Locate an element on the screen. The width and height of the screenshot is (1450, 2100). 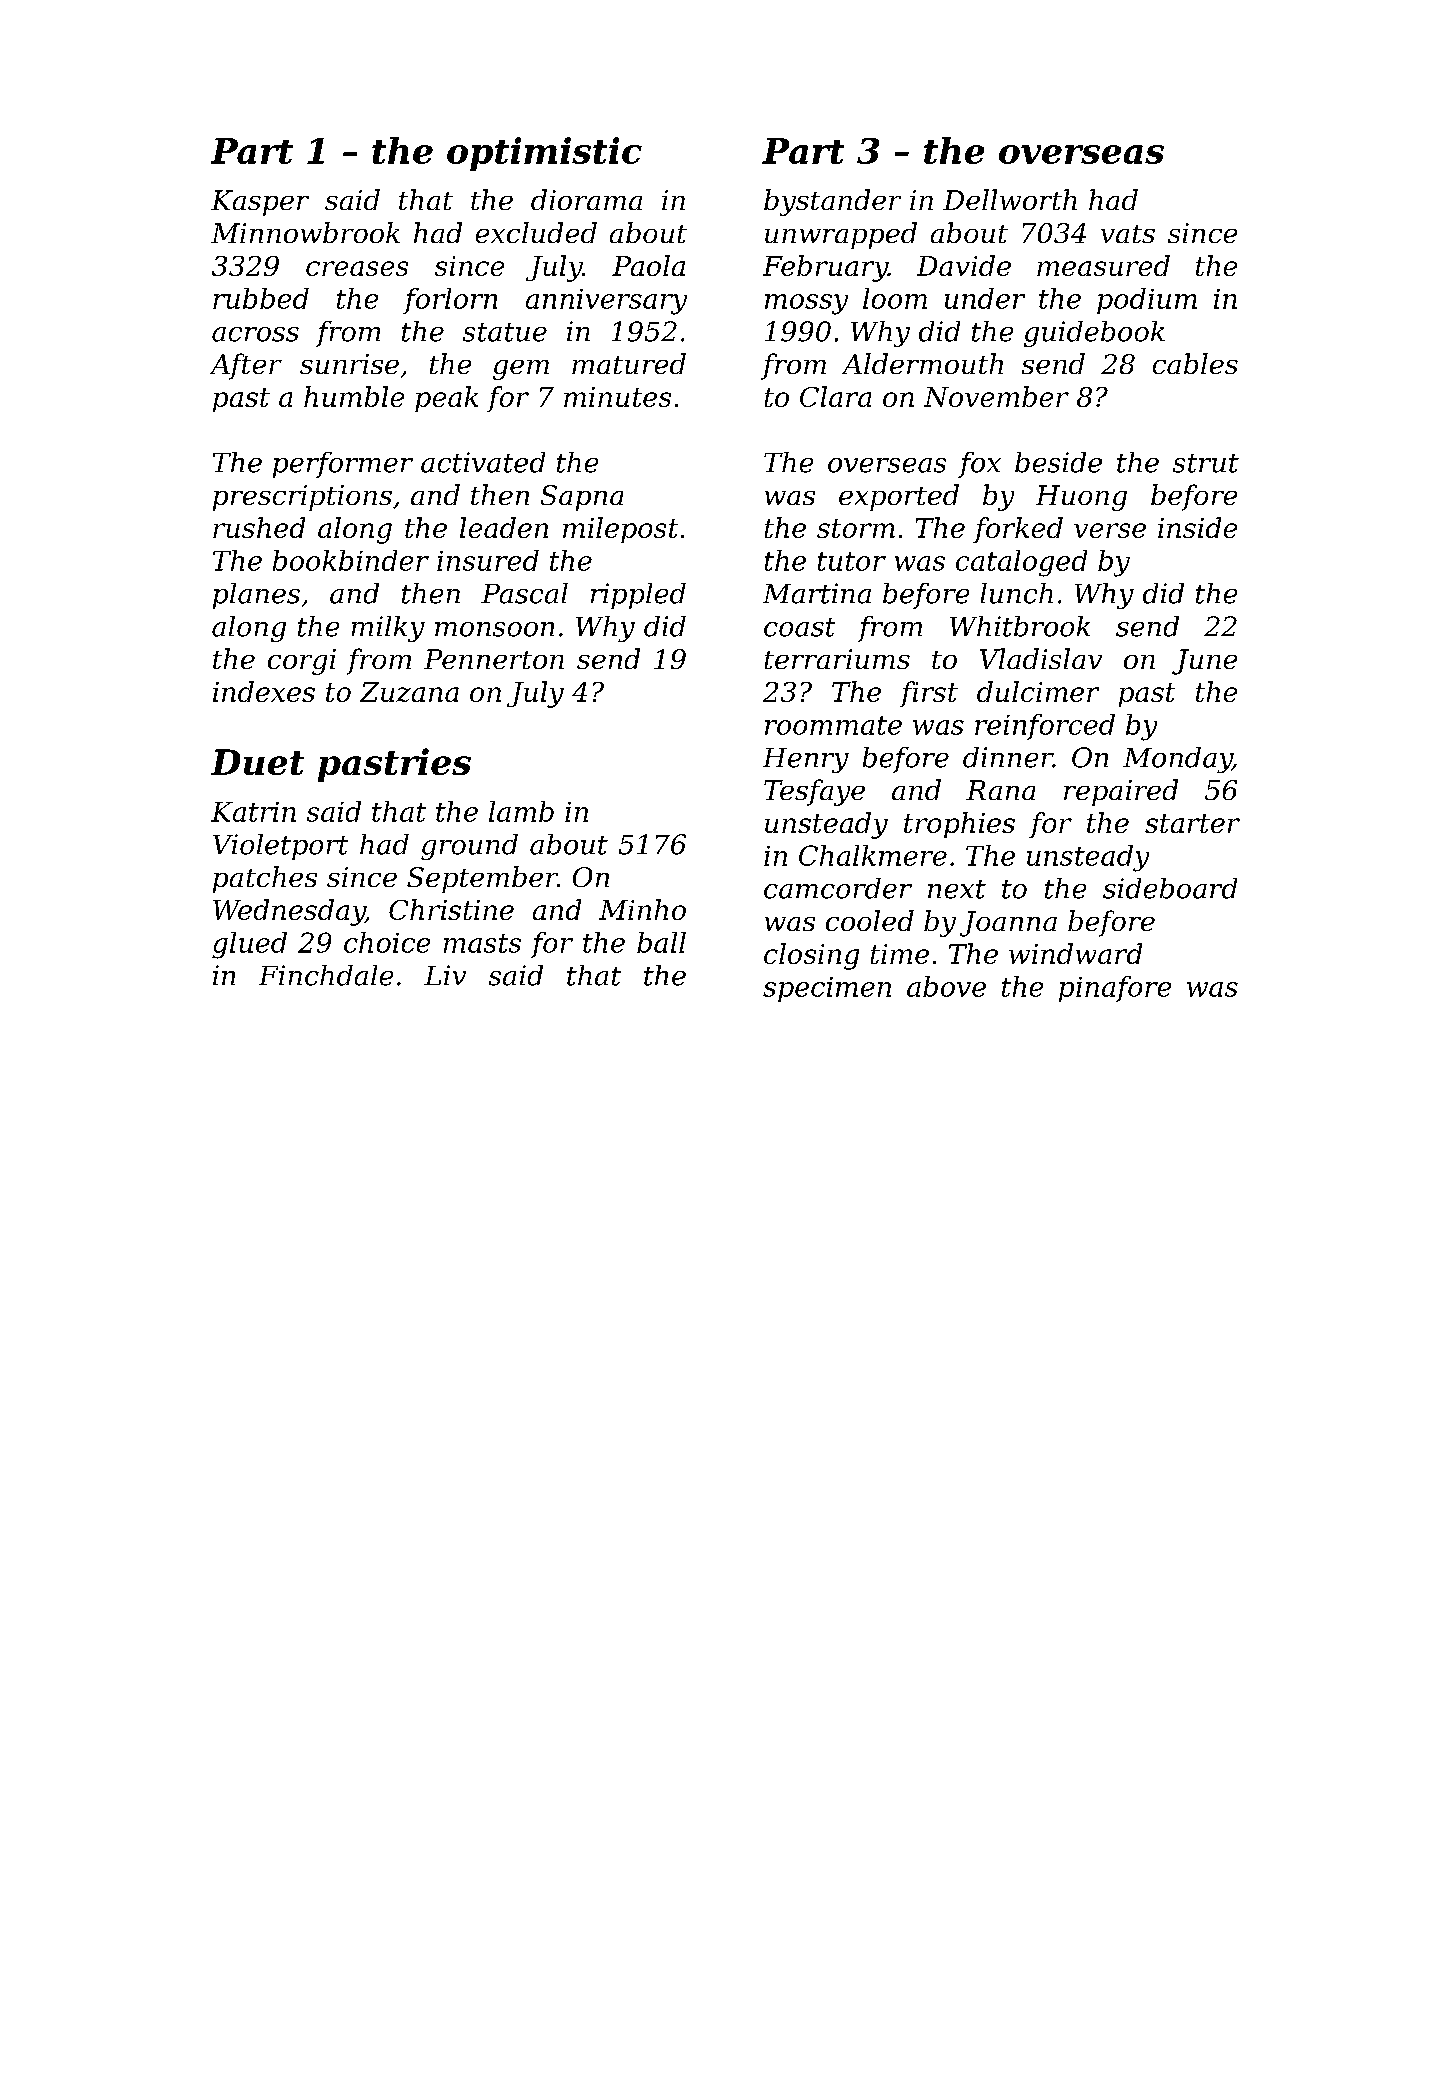
peak is located at coordinates (446, 399).
